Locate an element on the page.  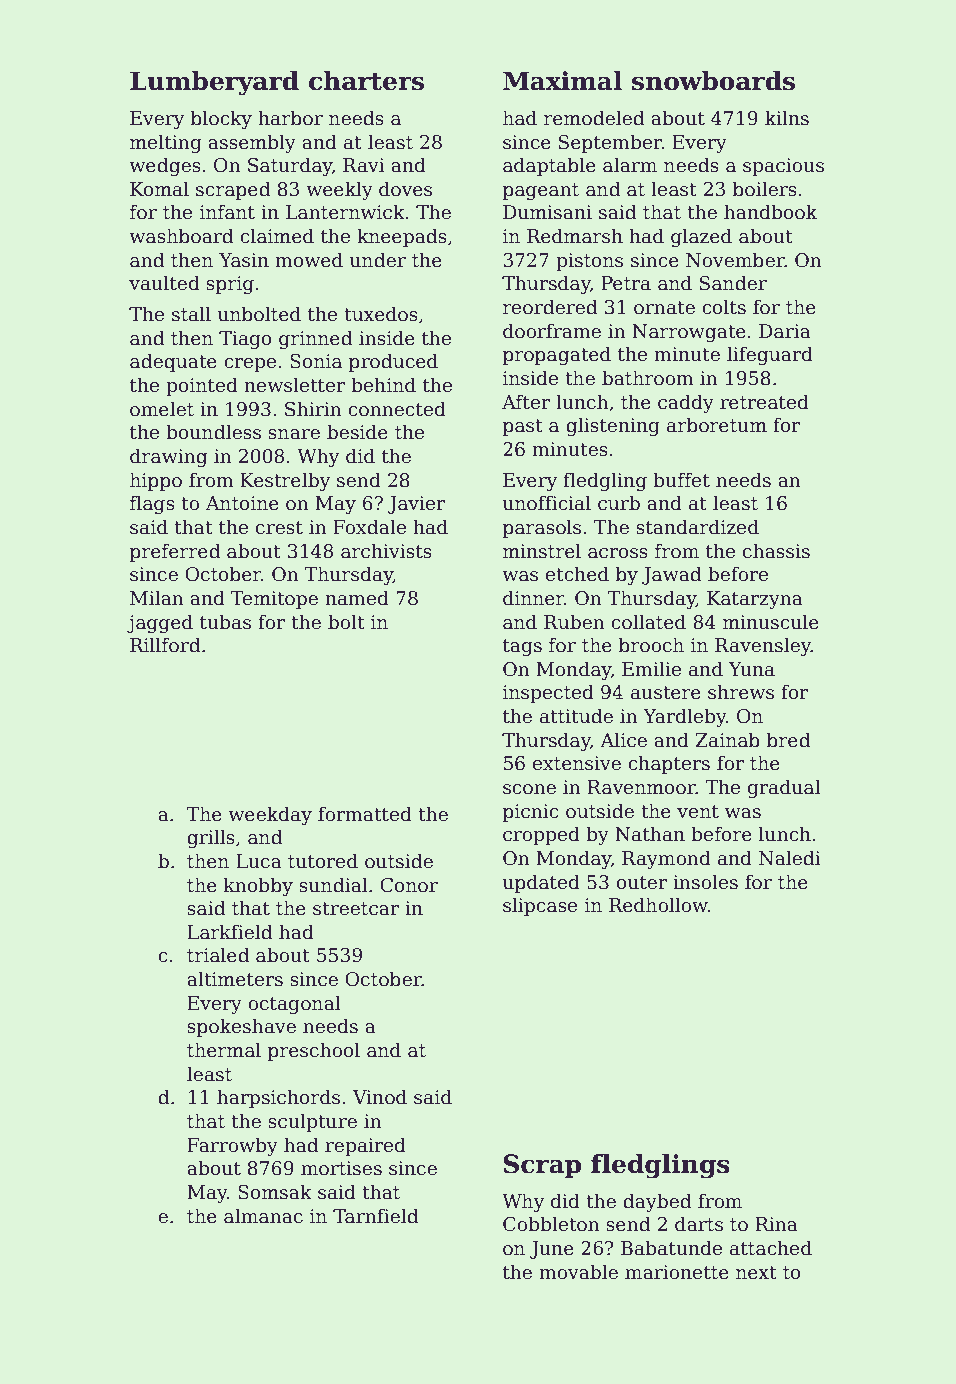
alarm is located at coordinates (630, 165).
